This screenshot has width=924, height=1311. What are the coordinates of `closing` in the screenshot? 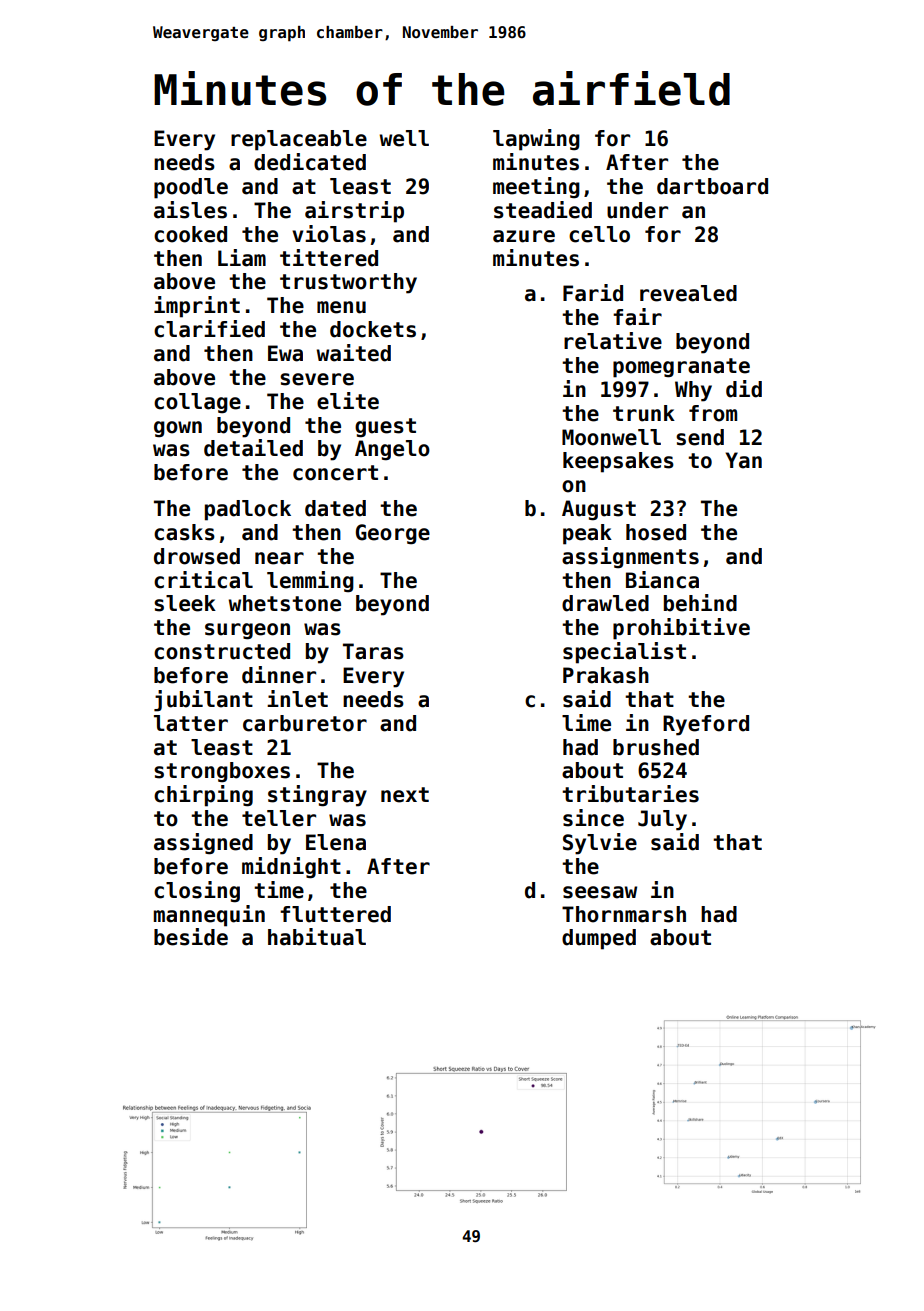 It's located at (197, 892).
